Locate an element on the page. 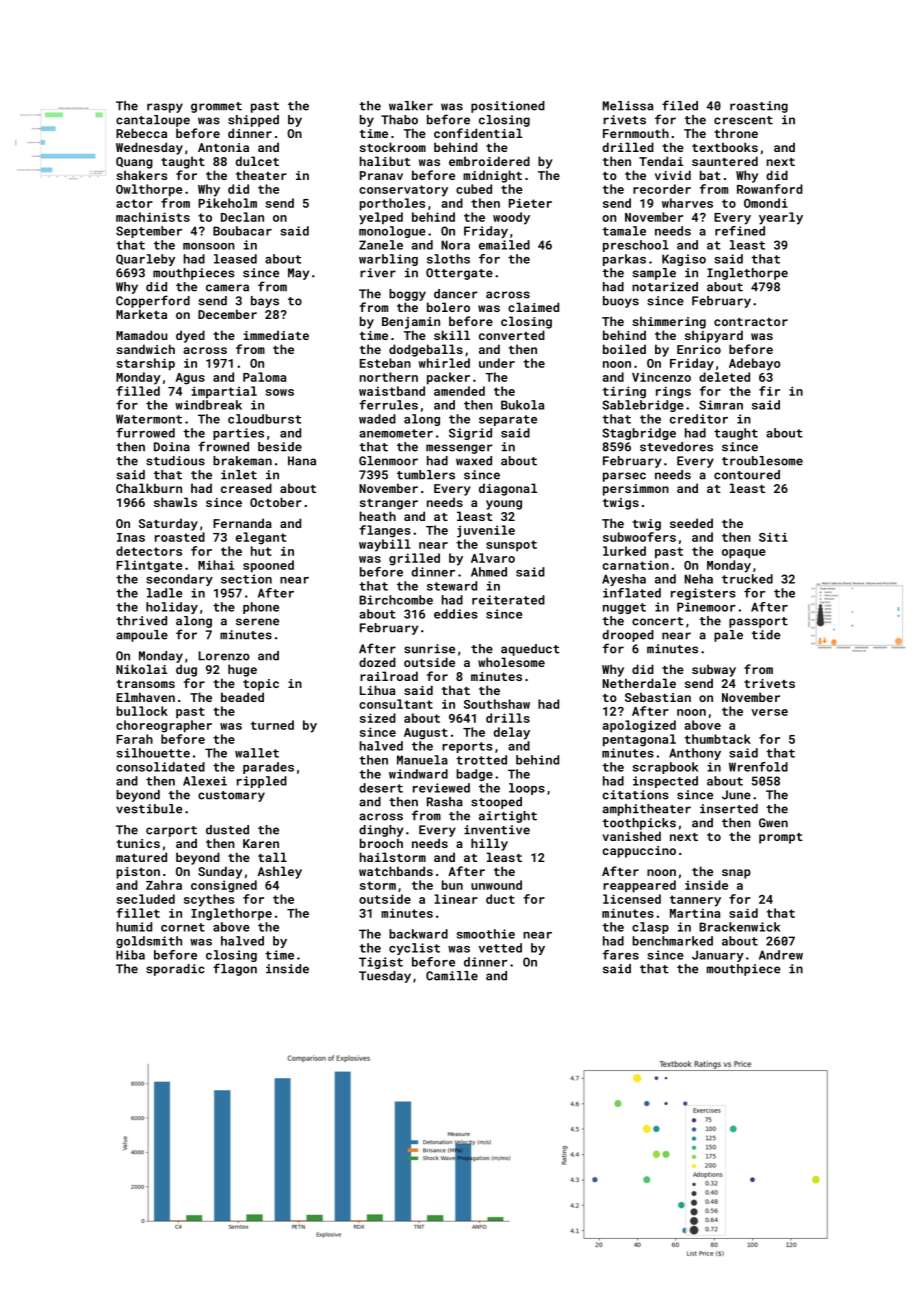  sunspot is located at coordinates (511, 546).
